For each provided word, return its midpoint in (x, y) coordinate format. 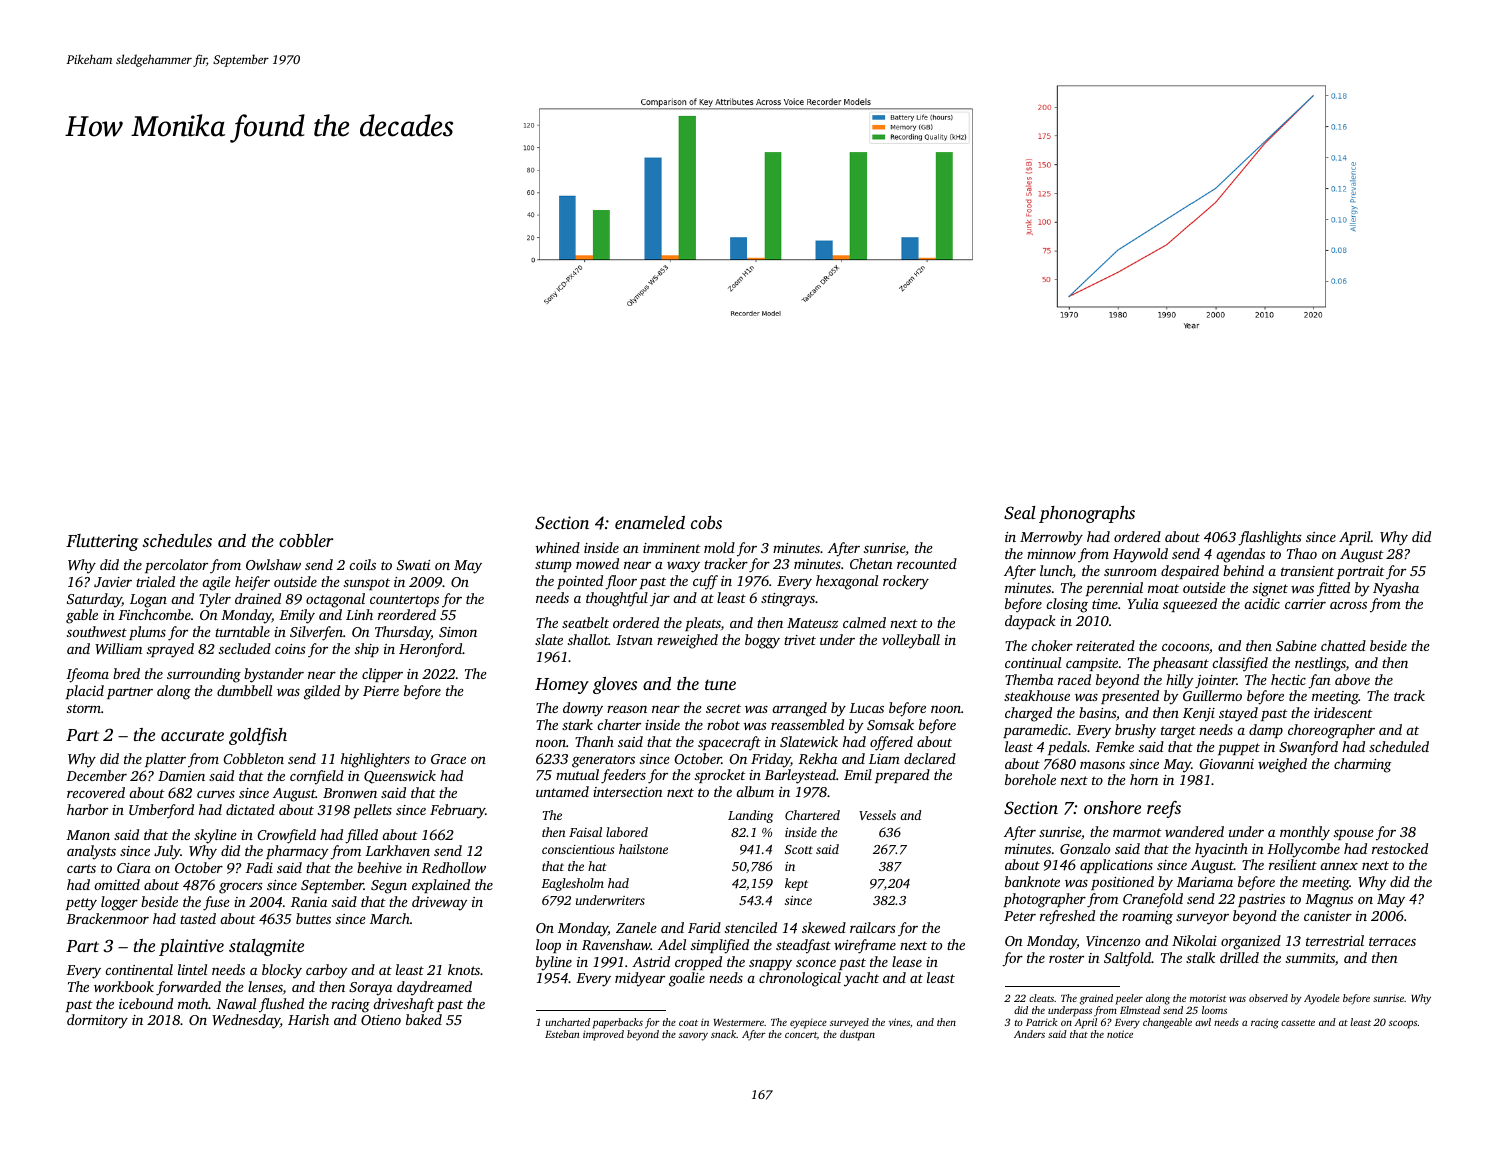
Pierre (381, 691)
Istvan (634, 640)
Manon (88, 835)
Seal (1020, 513)
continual (1033, 662)
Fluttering (102, 542)
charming (1363, 765)
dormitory (97, 1021)
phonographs (1087, 514)
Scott (799, 849)
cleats (1041, 998)
